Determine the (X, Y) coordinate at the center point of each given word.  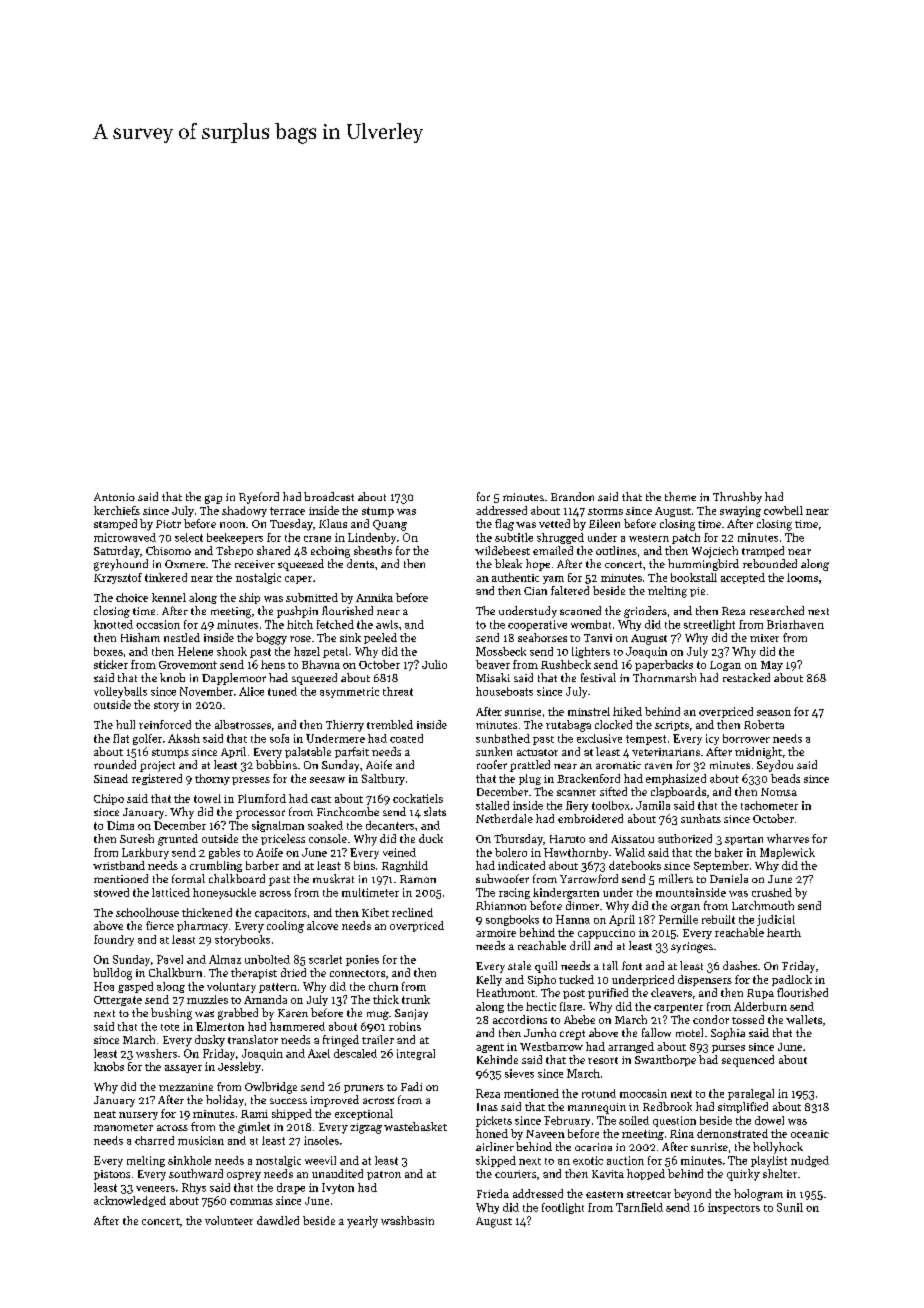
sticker (111, 664)
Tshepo (234, 551)
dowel (769, 1120)
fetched (335, 624)
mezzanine (186, 1087)
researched (777, 610)
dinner (582, 905)
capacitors (281, 914)
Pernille (678, 919)
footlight (563, 1208)
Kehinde (497, 1059)
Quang (390, 525)
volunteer (229, 1220)
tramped (763, 551)
